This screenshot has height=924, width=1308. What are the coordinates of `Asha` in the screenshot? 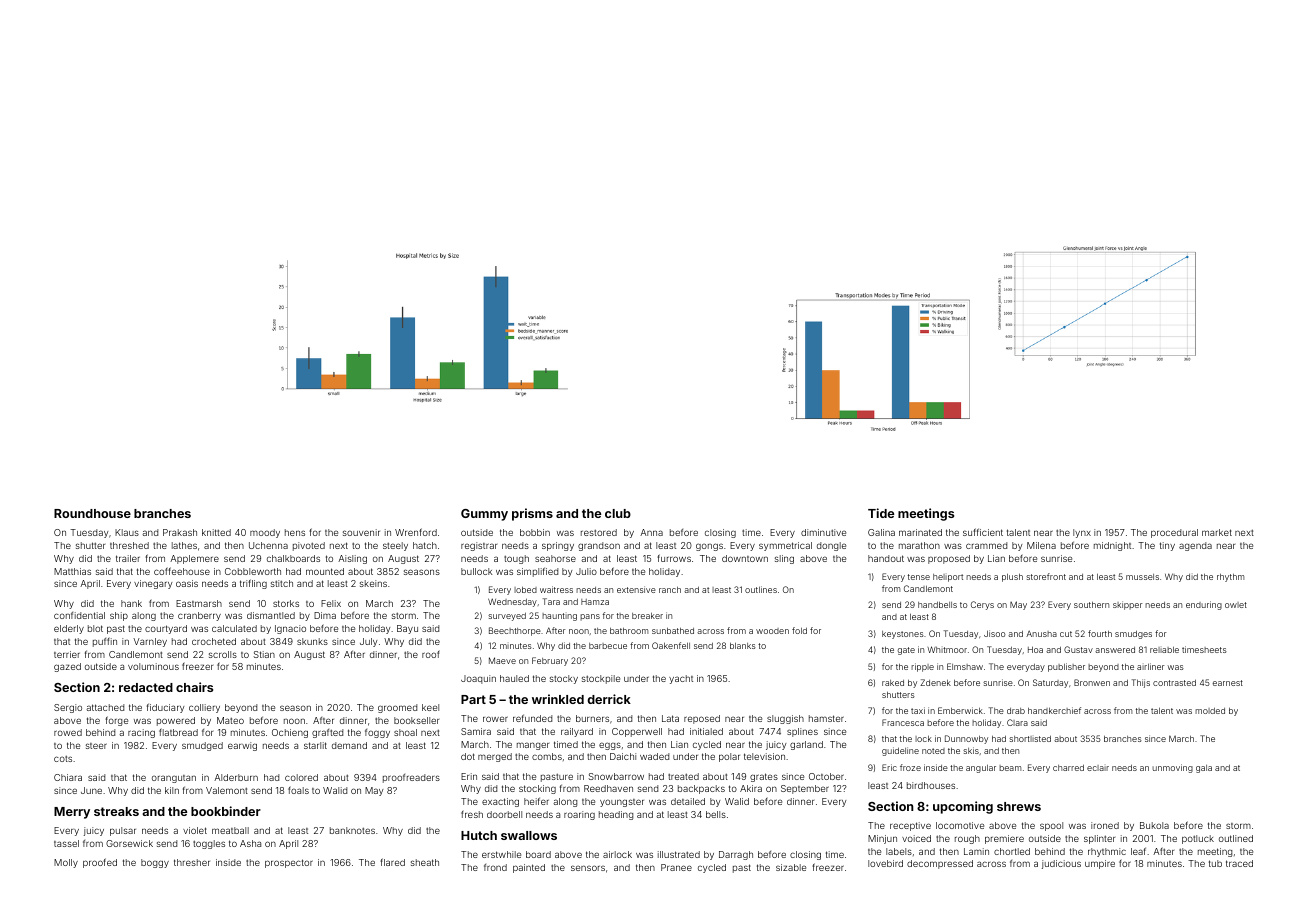 It's located at (250, 843).
